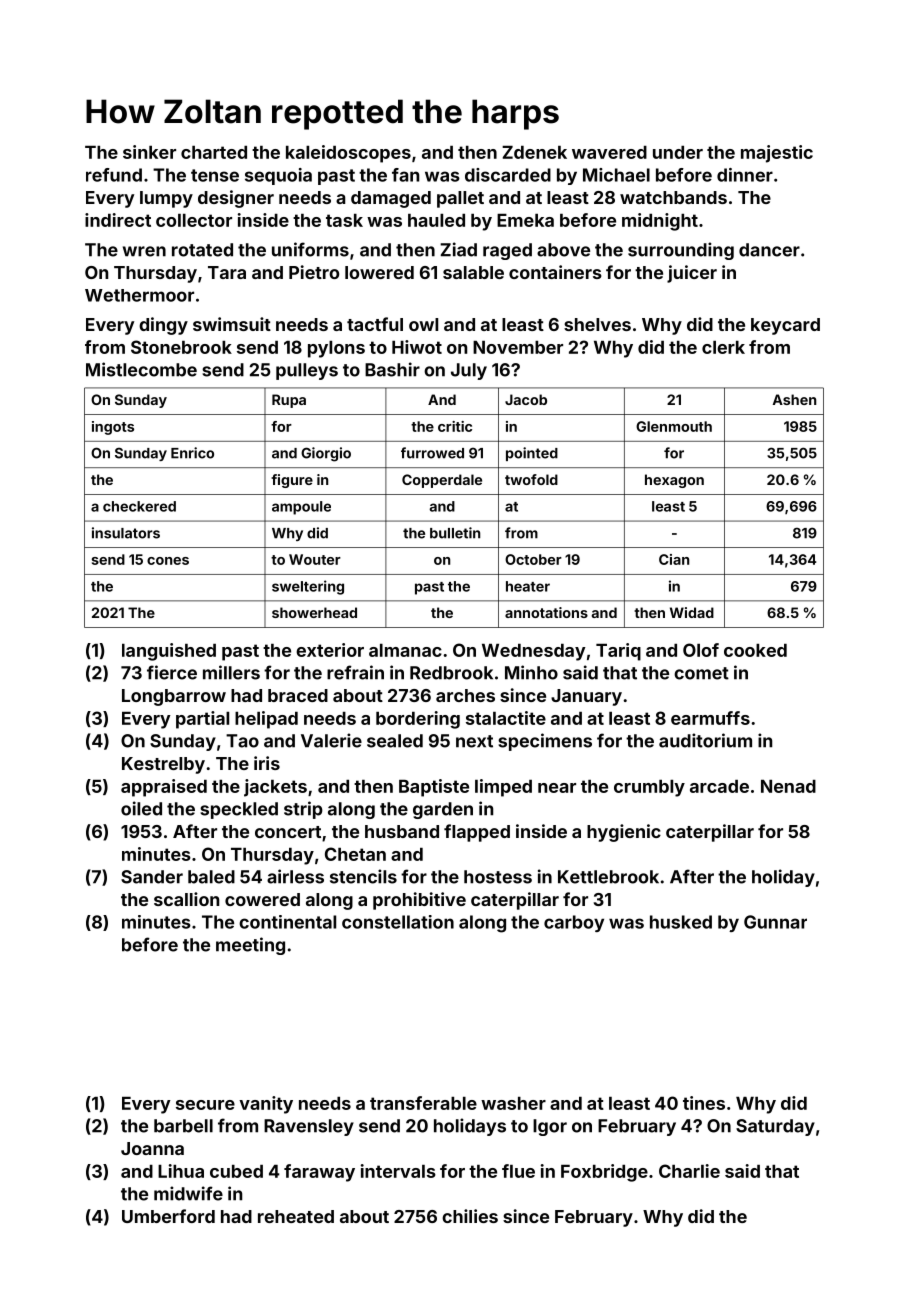 This screenshot has height=1316, width=908. What do you see at coordinates (532, 454) in the screenshot?
I see `pointed` at bounding box center [532, 454].
